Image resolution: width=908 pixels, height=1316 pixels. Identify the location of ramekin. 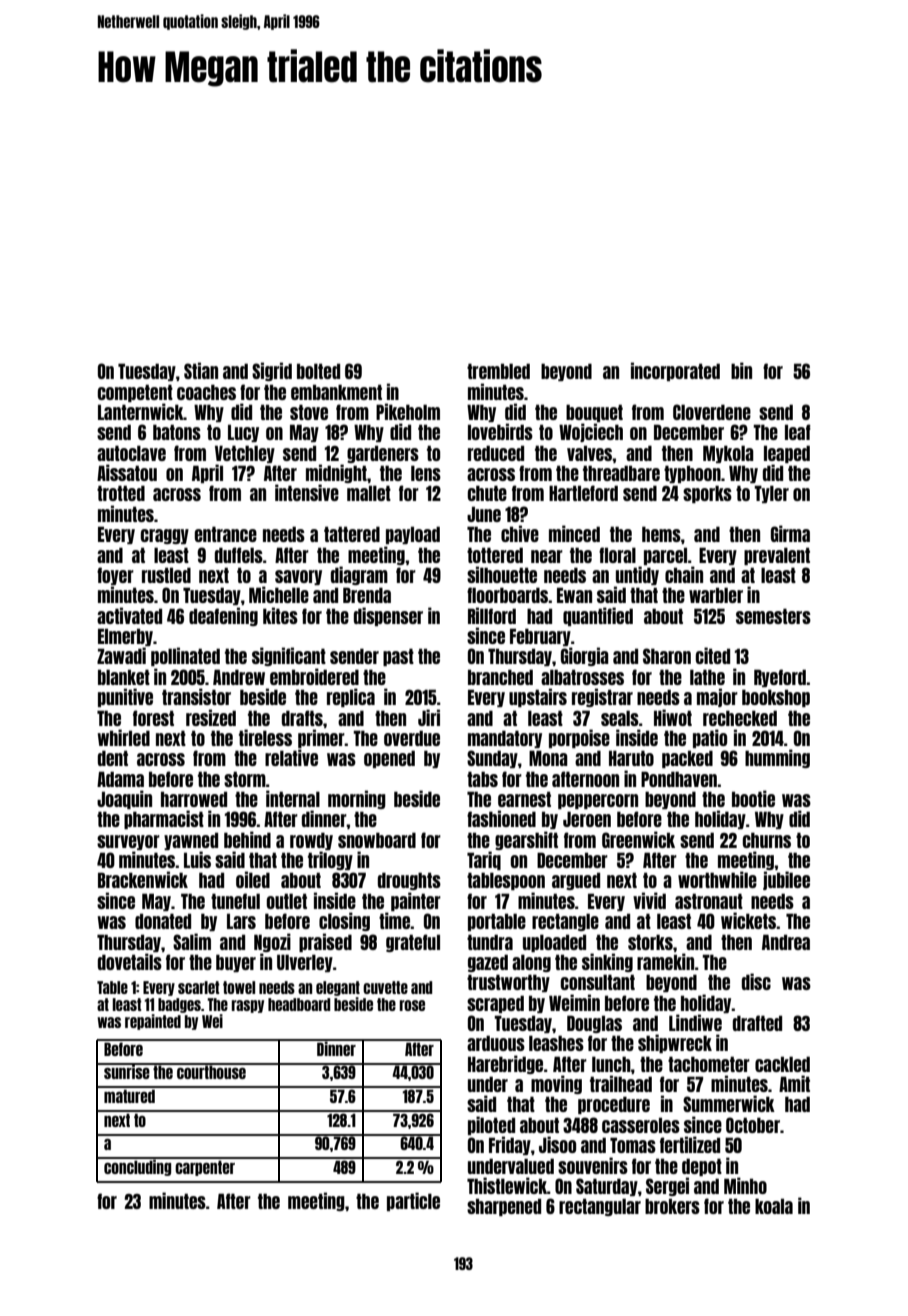
(666, 961).
